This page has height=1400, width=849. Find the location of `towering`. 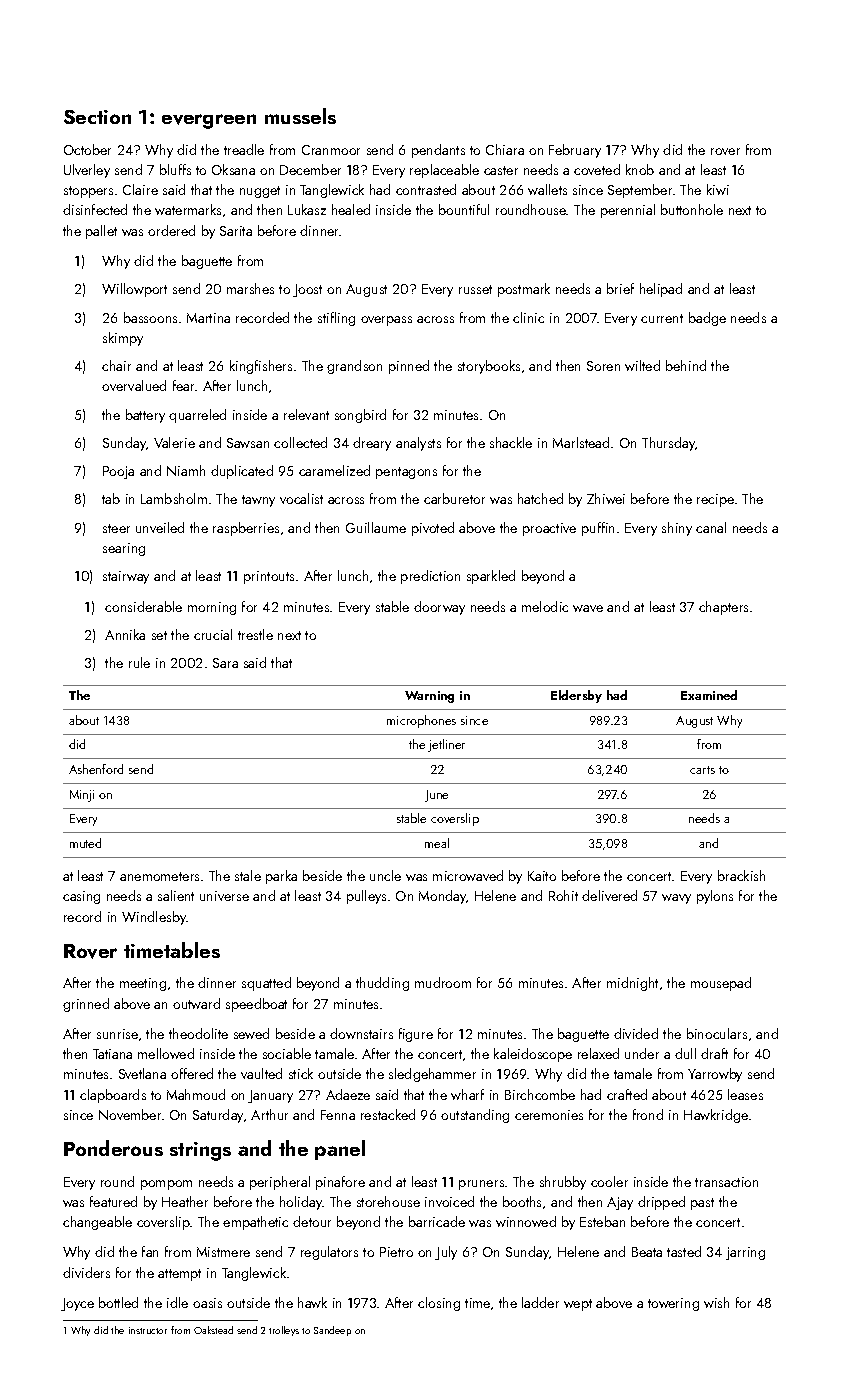

towering is located at coordinates (673, 1304).
